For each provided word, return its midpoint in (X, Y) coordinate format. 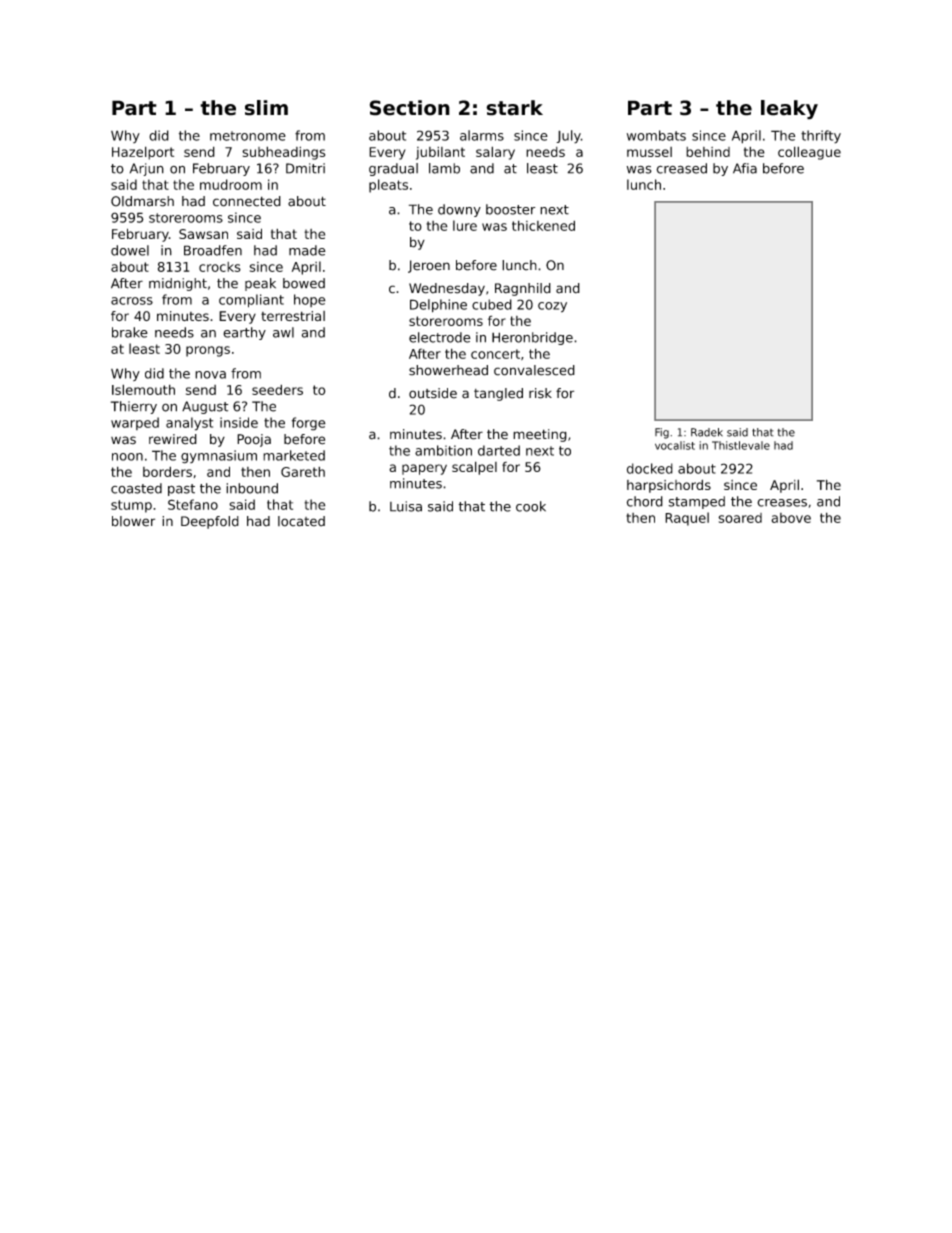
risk (540, 393)
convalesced (534, 370)
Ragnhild (523, 289)
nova (210, 375)
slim (266, 108)
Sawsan (203, 234)
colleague (809, 153)
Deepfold (210, 522)
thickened (543, 225)
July (568, 137)
